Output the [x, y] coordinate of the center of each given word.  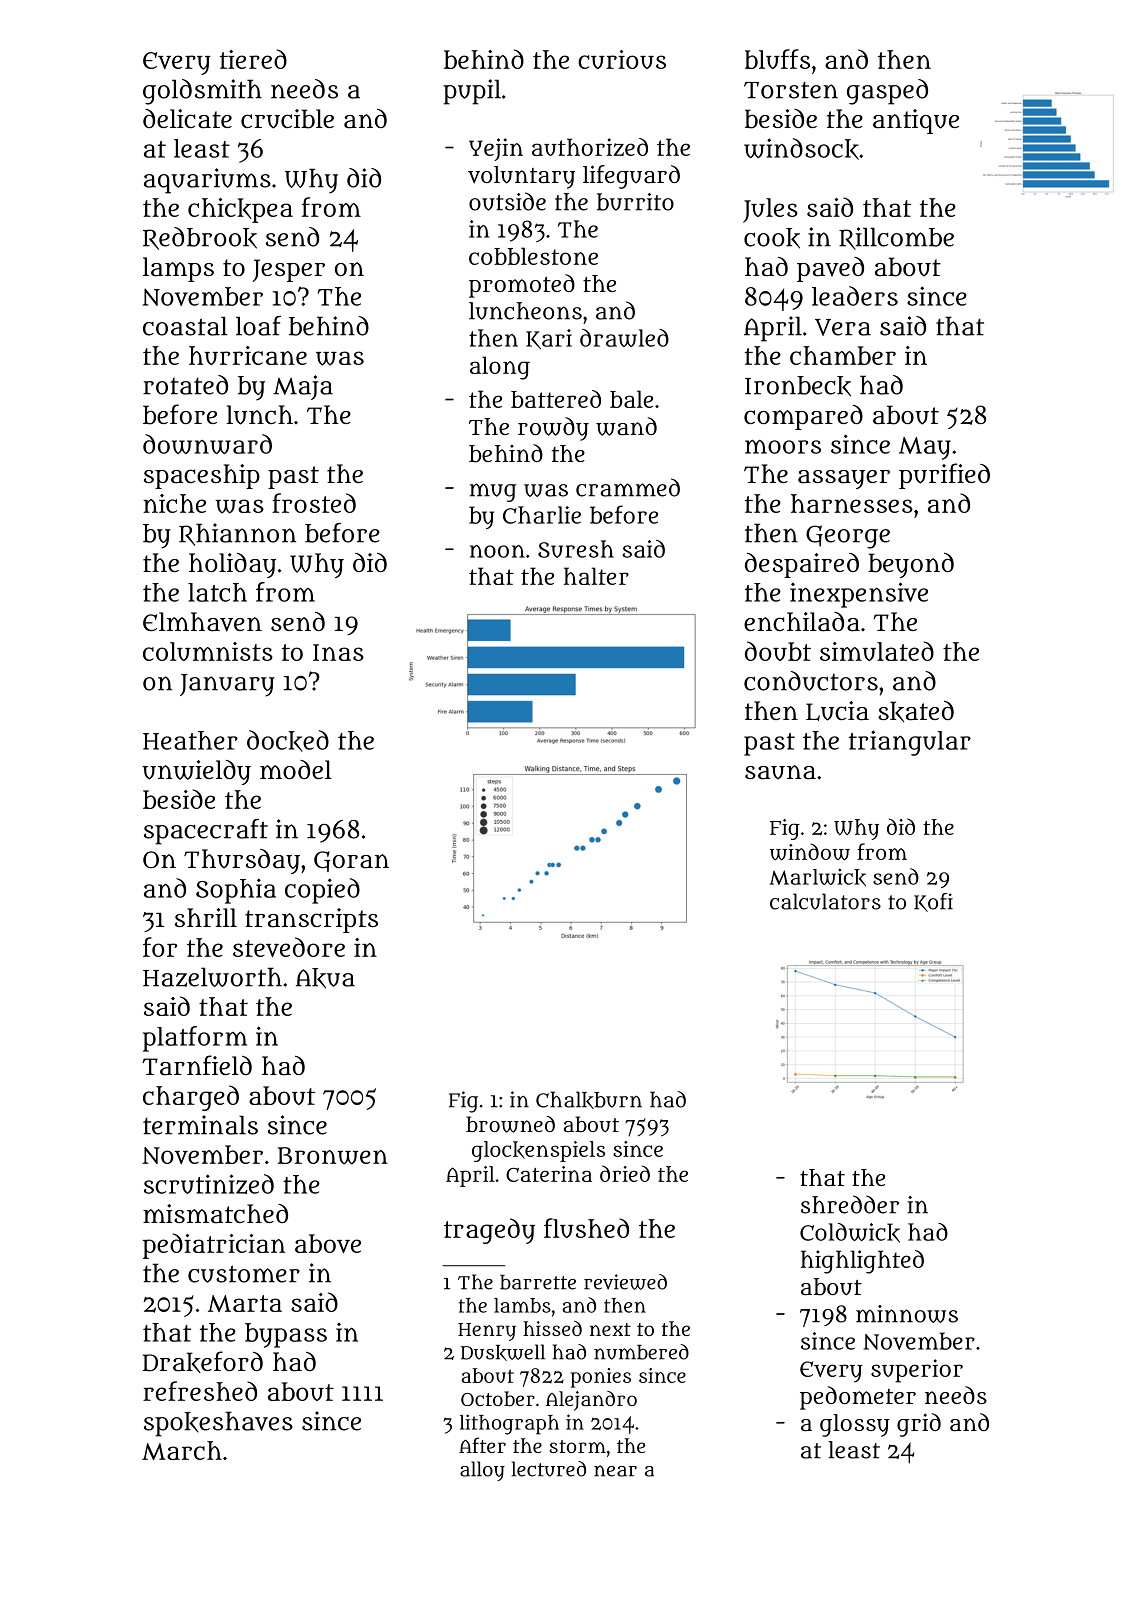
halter [596, 576]
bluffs [777, 59]
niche [174, 503]
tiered [253, 59]
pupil [472, 92]
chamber [843, 355]
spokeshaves [218, 1424]
